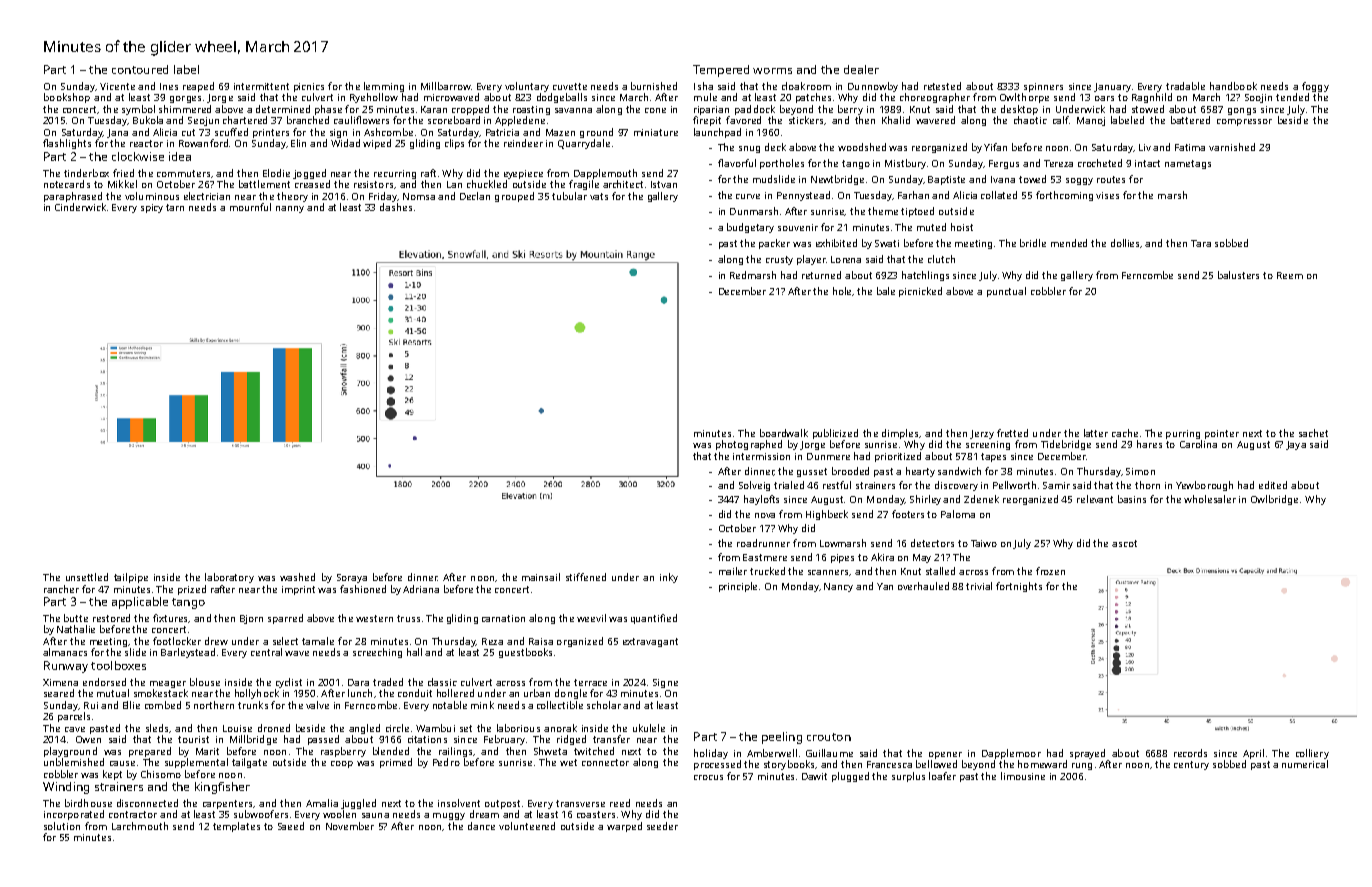  What do you see at coordinates (550, 751) in the page?
I see `Shweta` at bounding box center [550, 751].
